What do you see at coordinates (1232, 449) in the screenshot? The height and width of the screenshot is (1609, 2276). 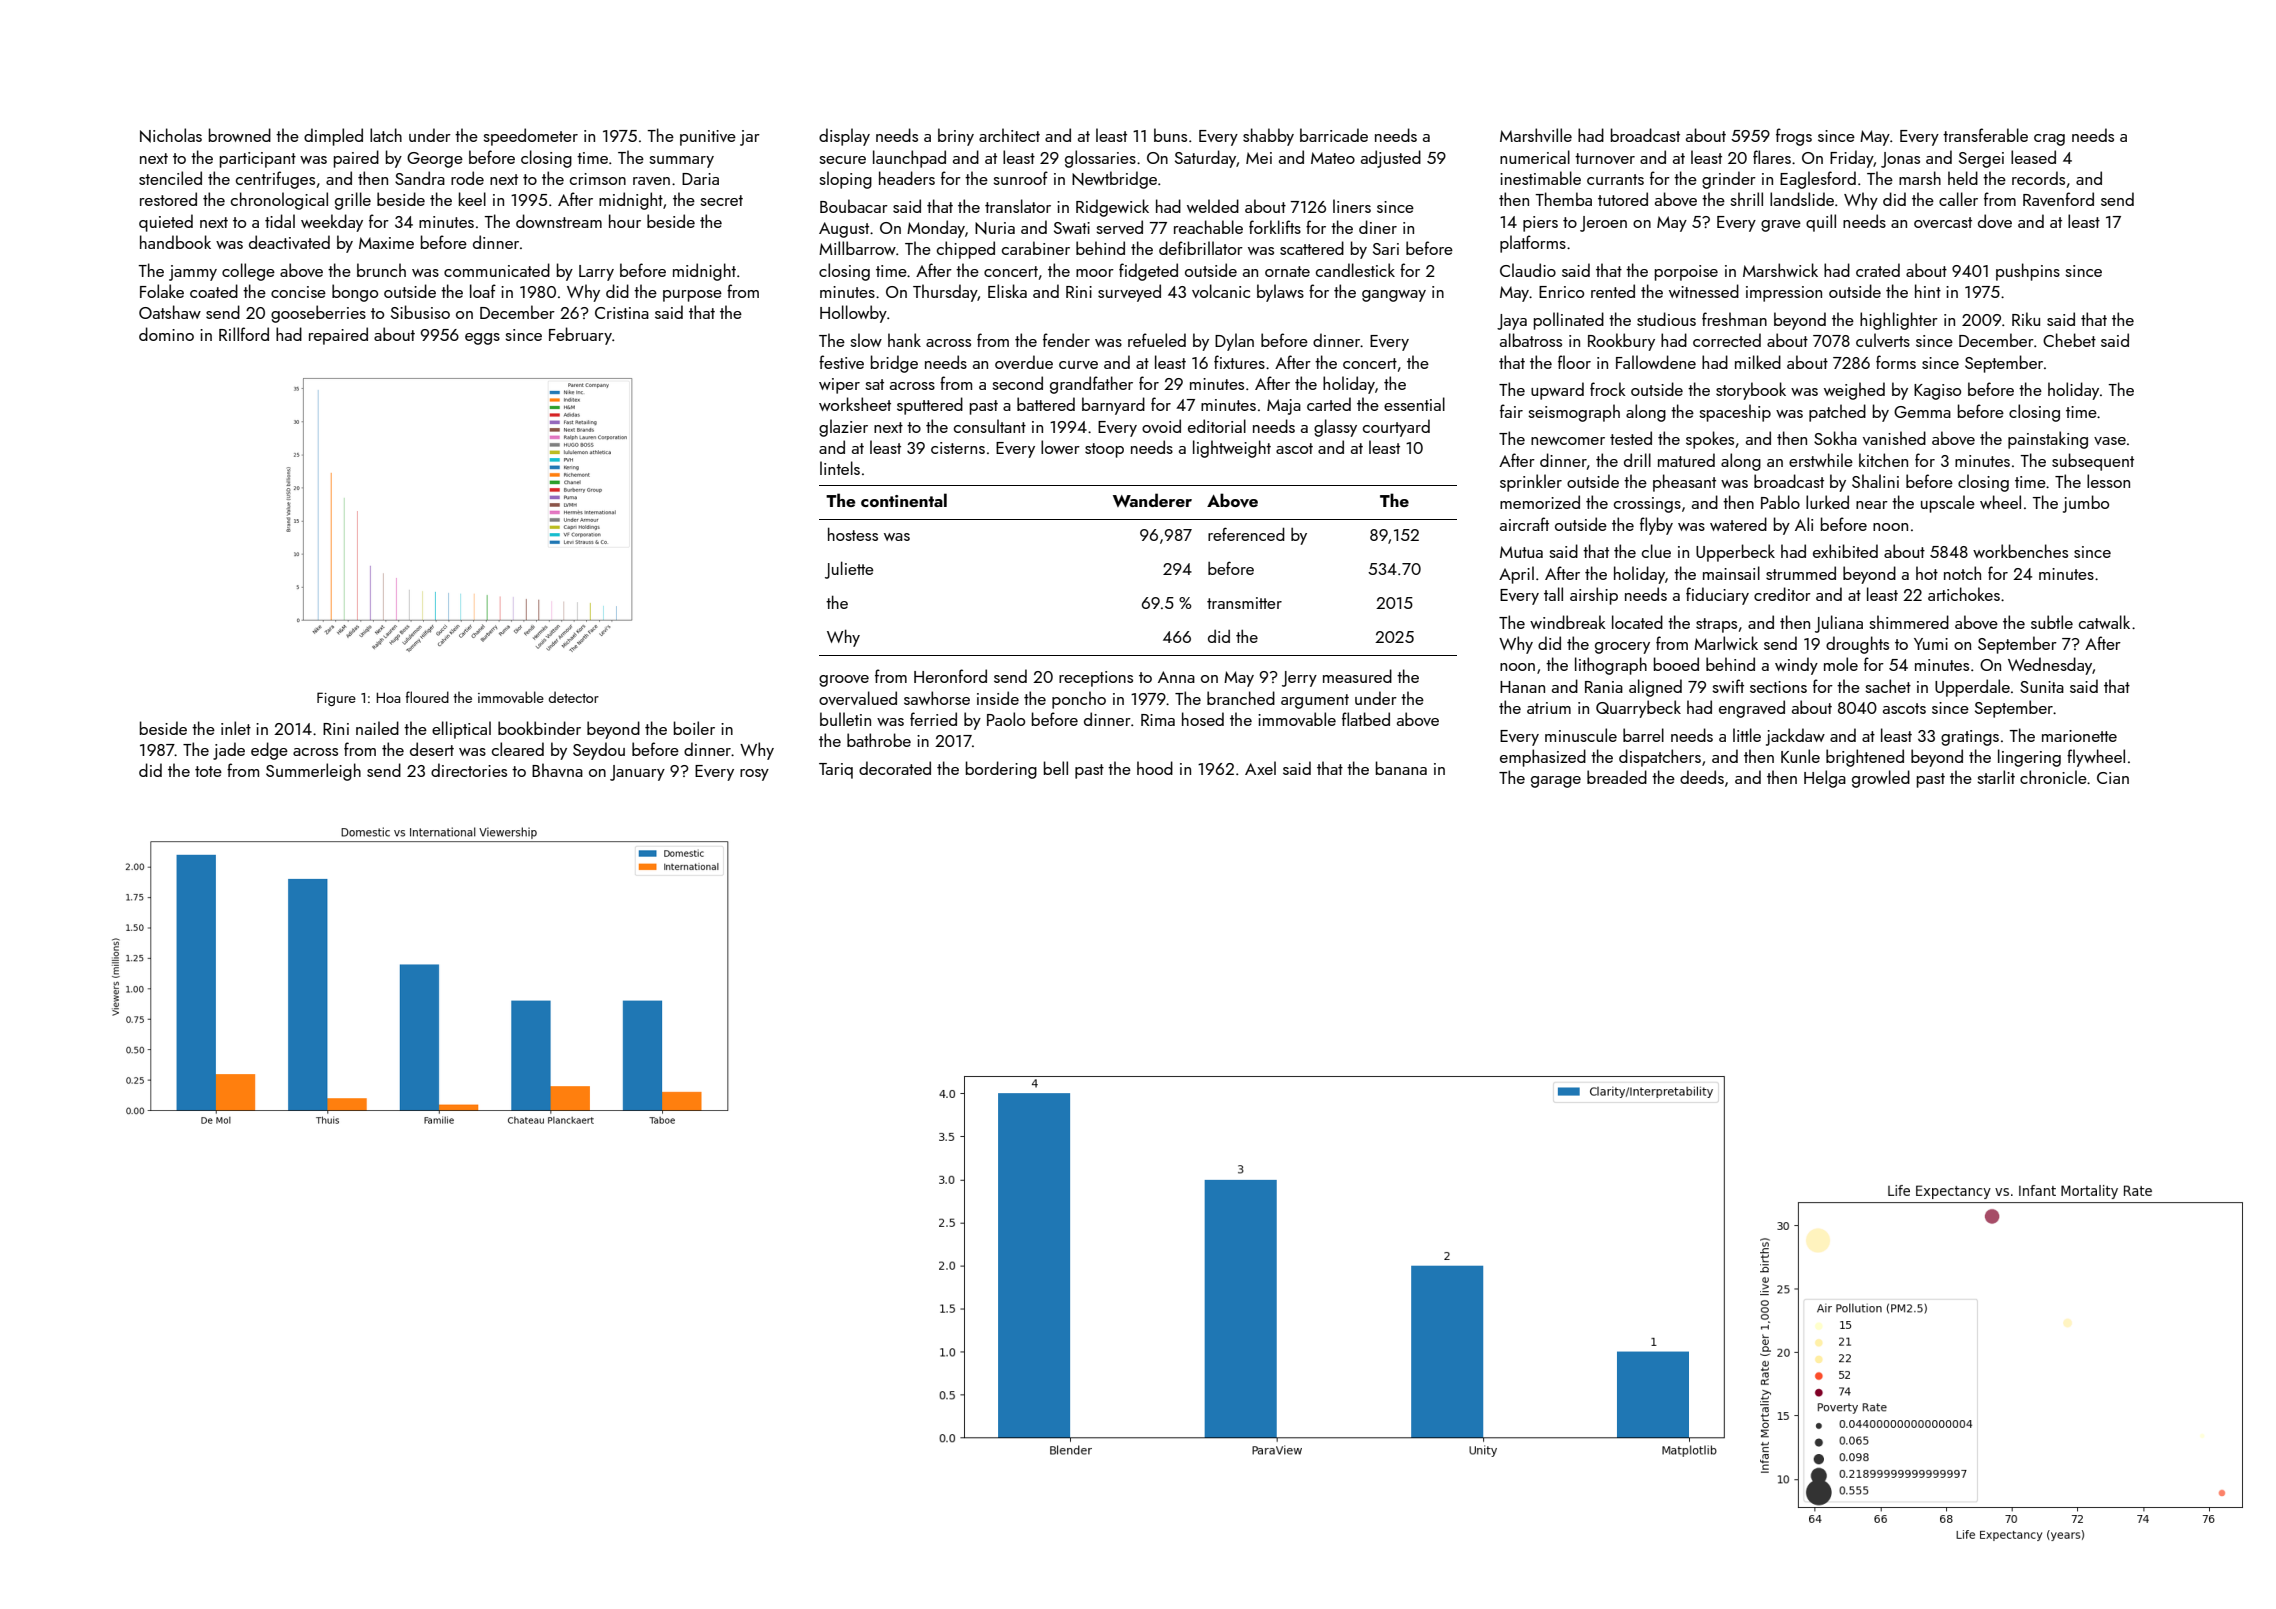 I see `lightweight` at bounding box center [1232, 449].
